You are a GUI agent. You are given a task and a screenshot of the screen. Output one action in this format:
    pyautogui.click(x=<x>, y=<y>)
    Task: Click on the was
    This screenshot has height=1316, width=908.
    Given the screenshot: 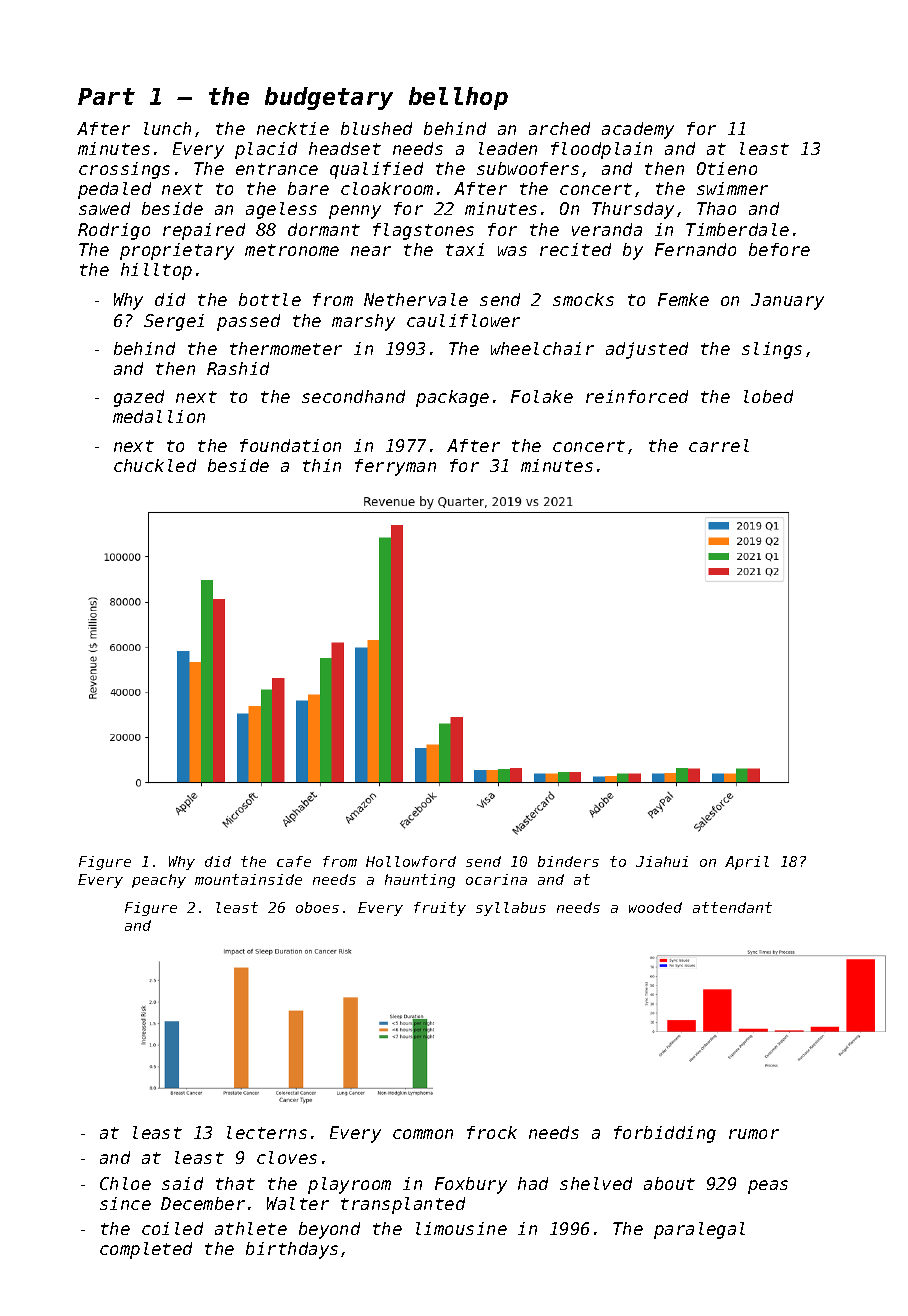 What is the action you would take?
    pyautogui.click(x=512, y=251)
